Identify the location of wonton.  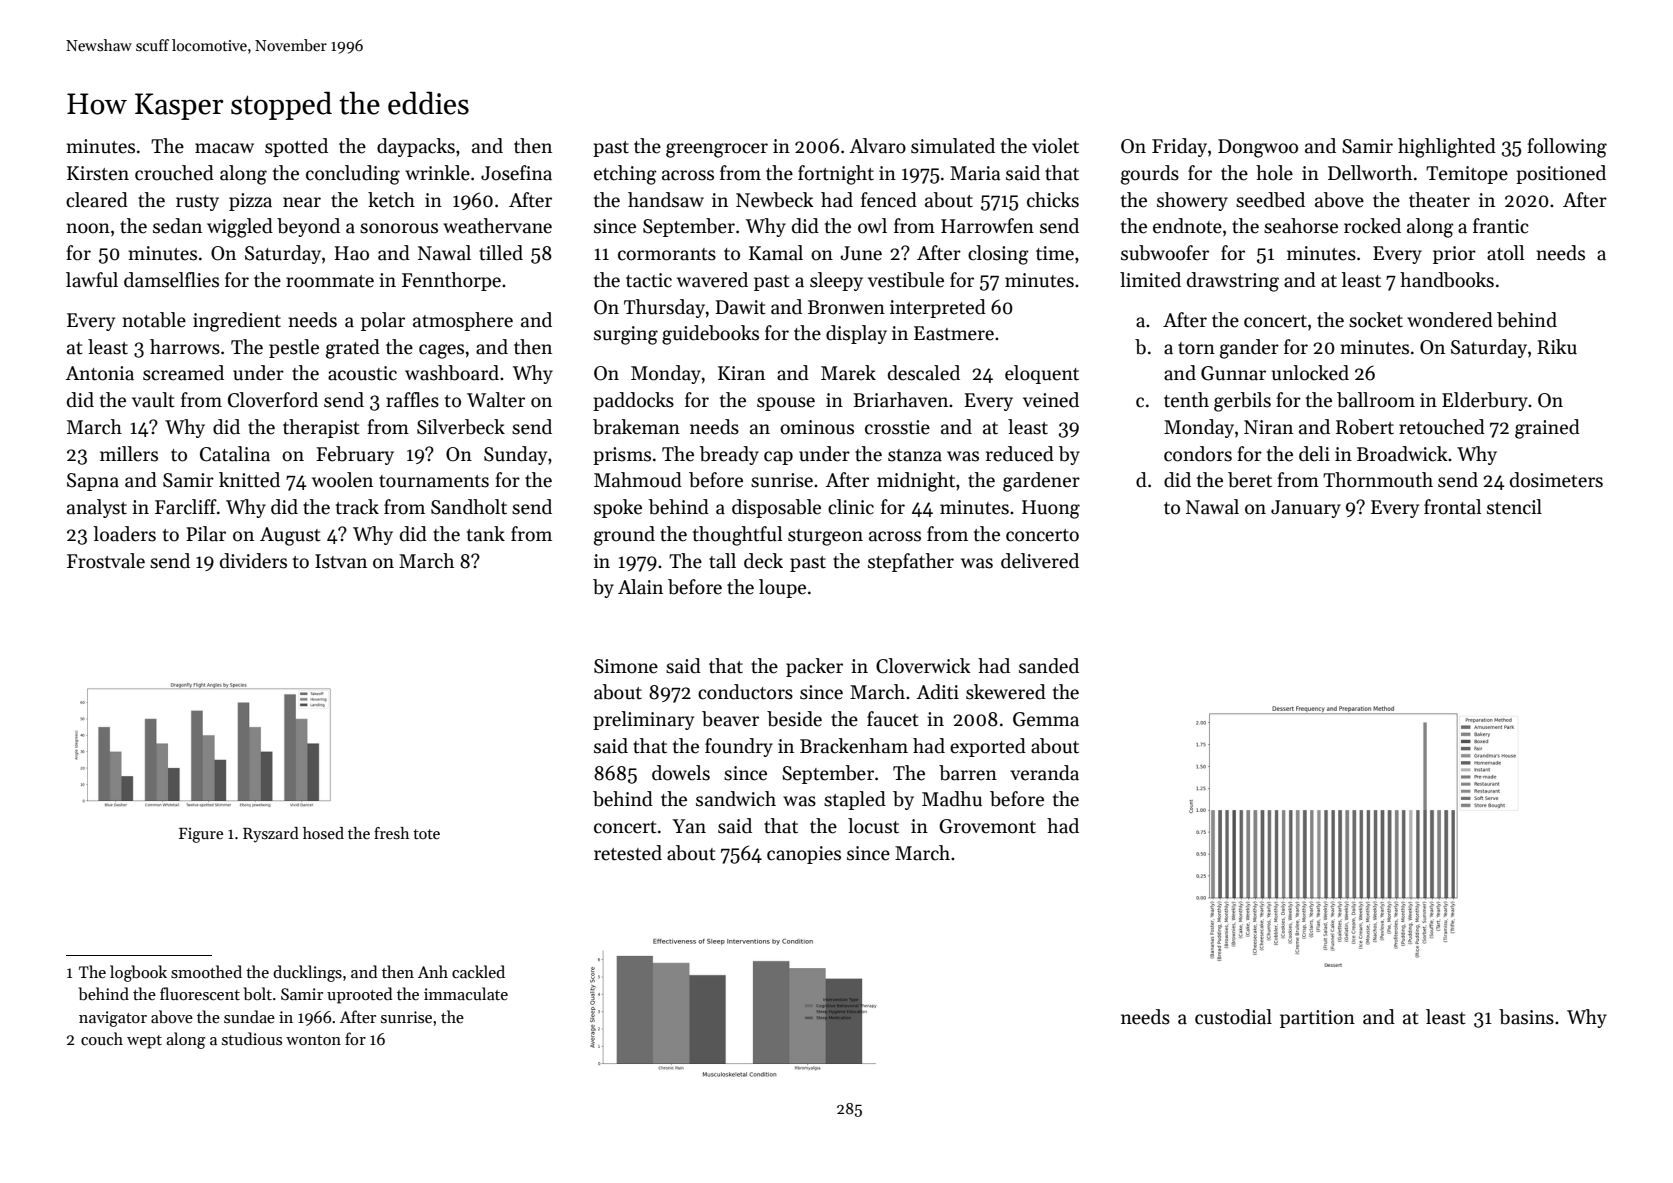
(313, 1040).
